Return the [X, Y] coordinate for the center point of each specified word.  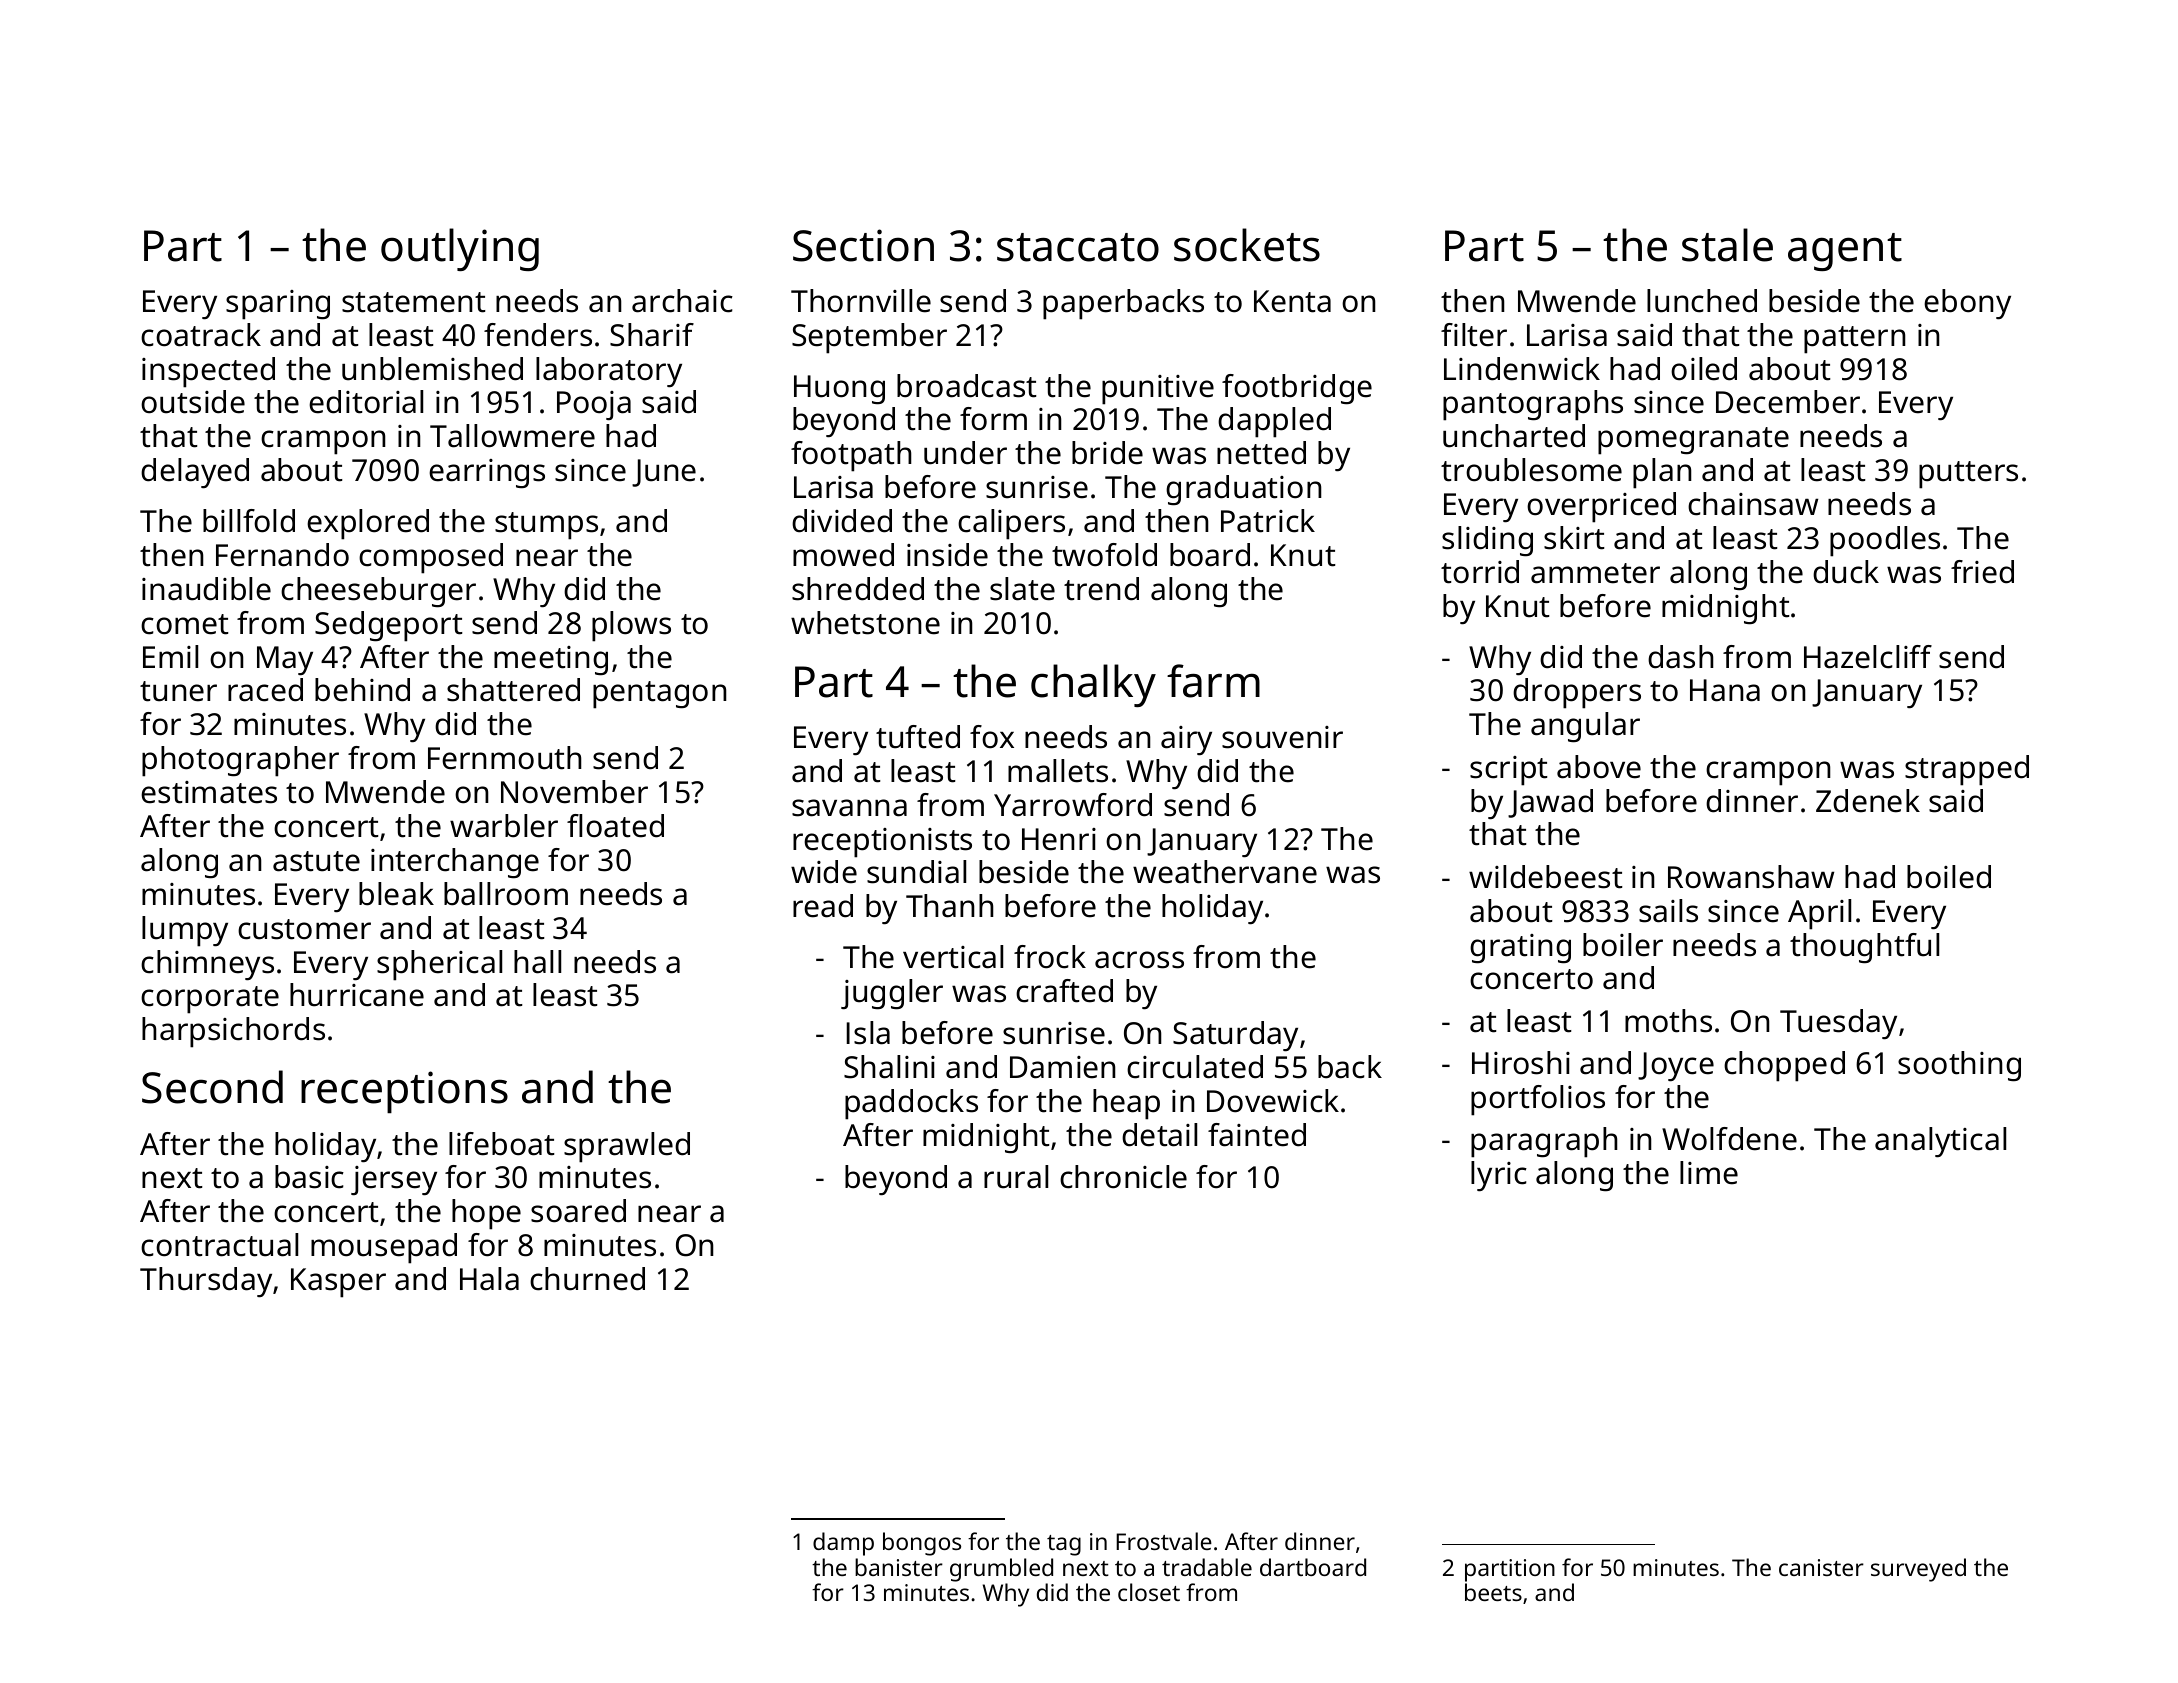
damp [843, 1544]
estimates [209, 792]
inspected [208, 372]
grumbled [1001, 1570]
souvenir [1282, 737]
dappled [1274, 422]
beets [1493, 1592]
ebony [1967, 304]
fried [1982, 572]
